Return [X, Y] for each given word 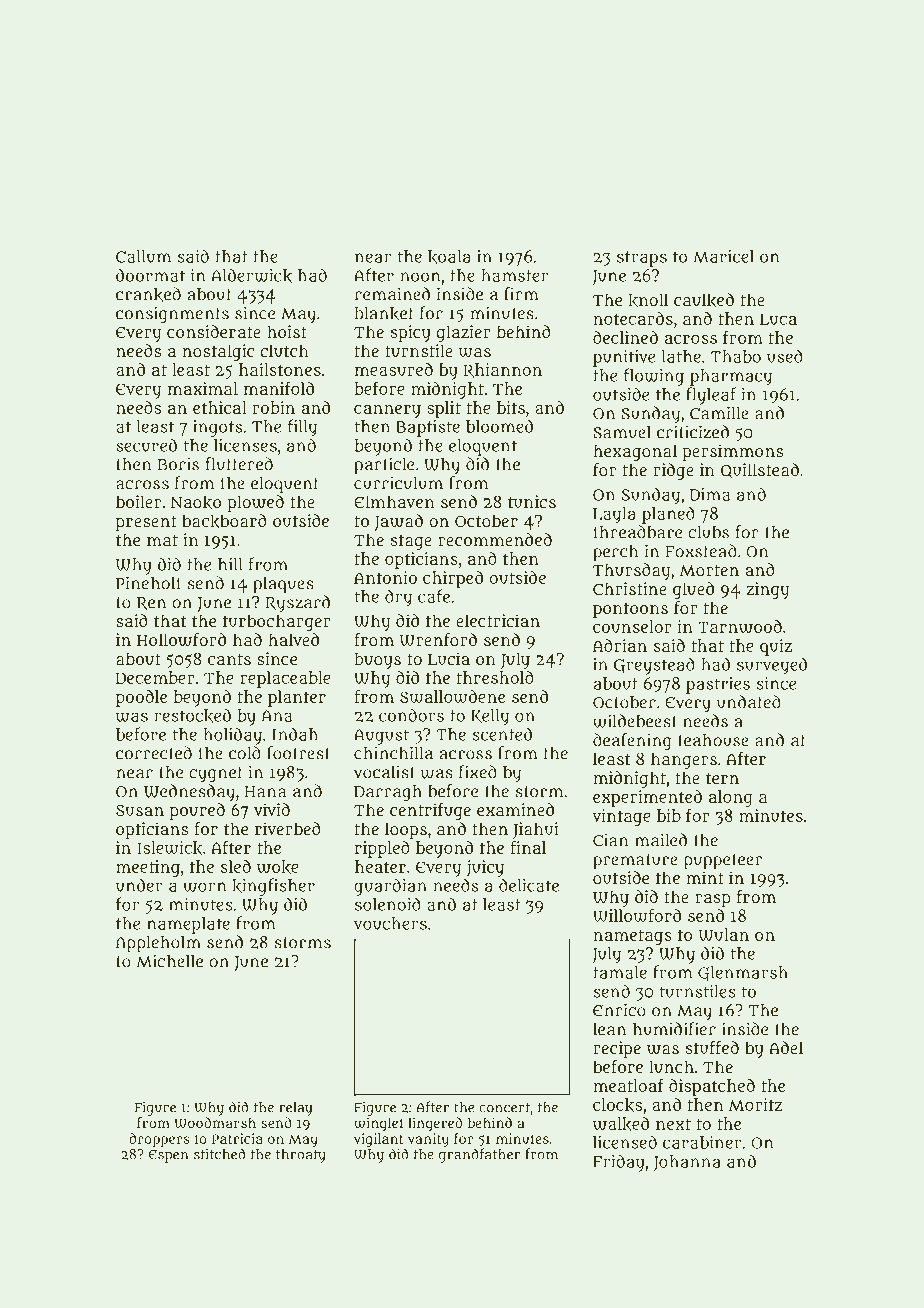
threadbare [637, 532]
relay [296, 1109]
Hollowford [181, 640]
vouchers [390, 923]
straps [642, 259]
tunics [532, 501]
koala [449, 257]
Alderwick [251, 275]
